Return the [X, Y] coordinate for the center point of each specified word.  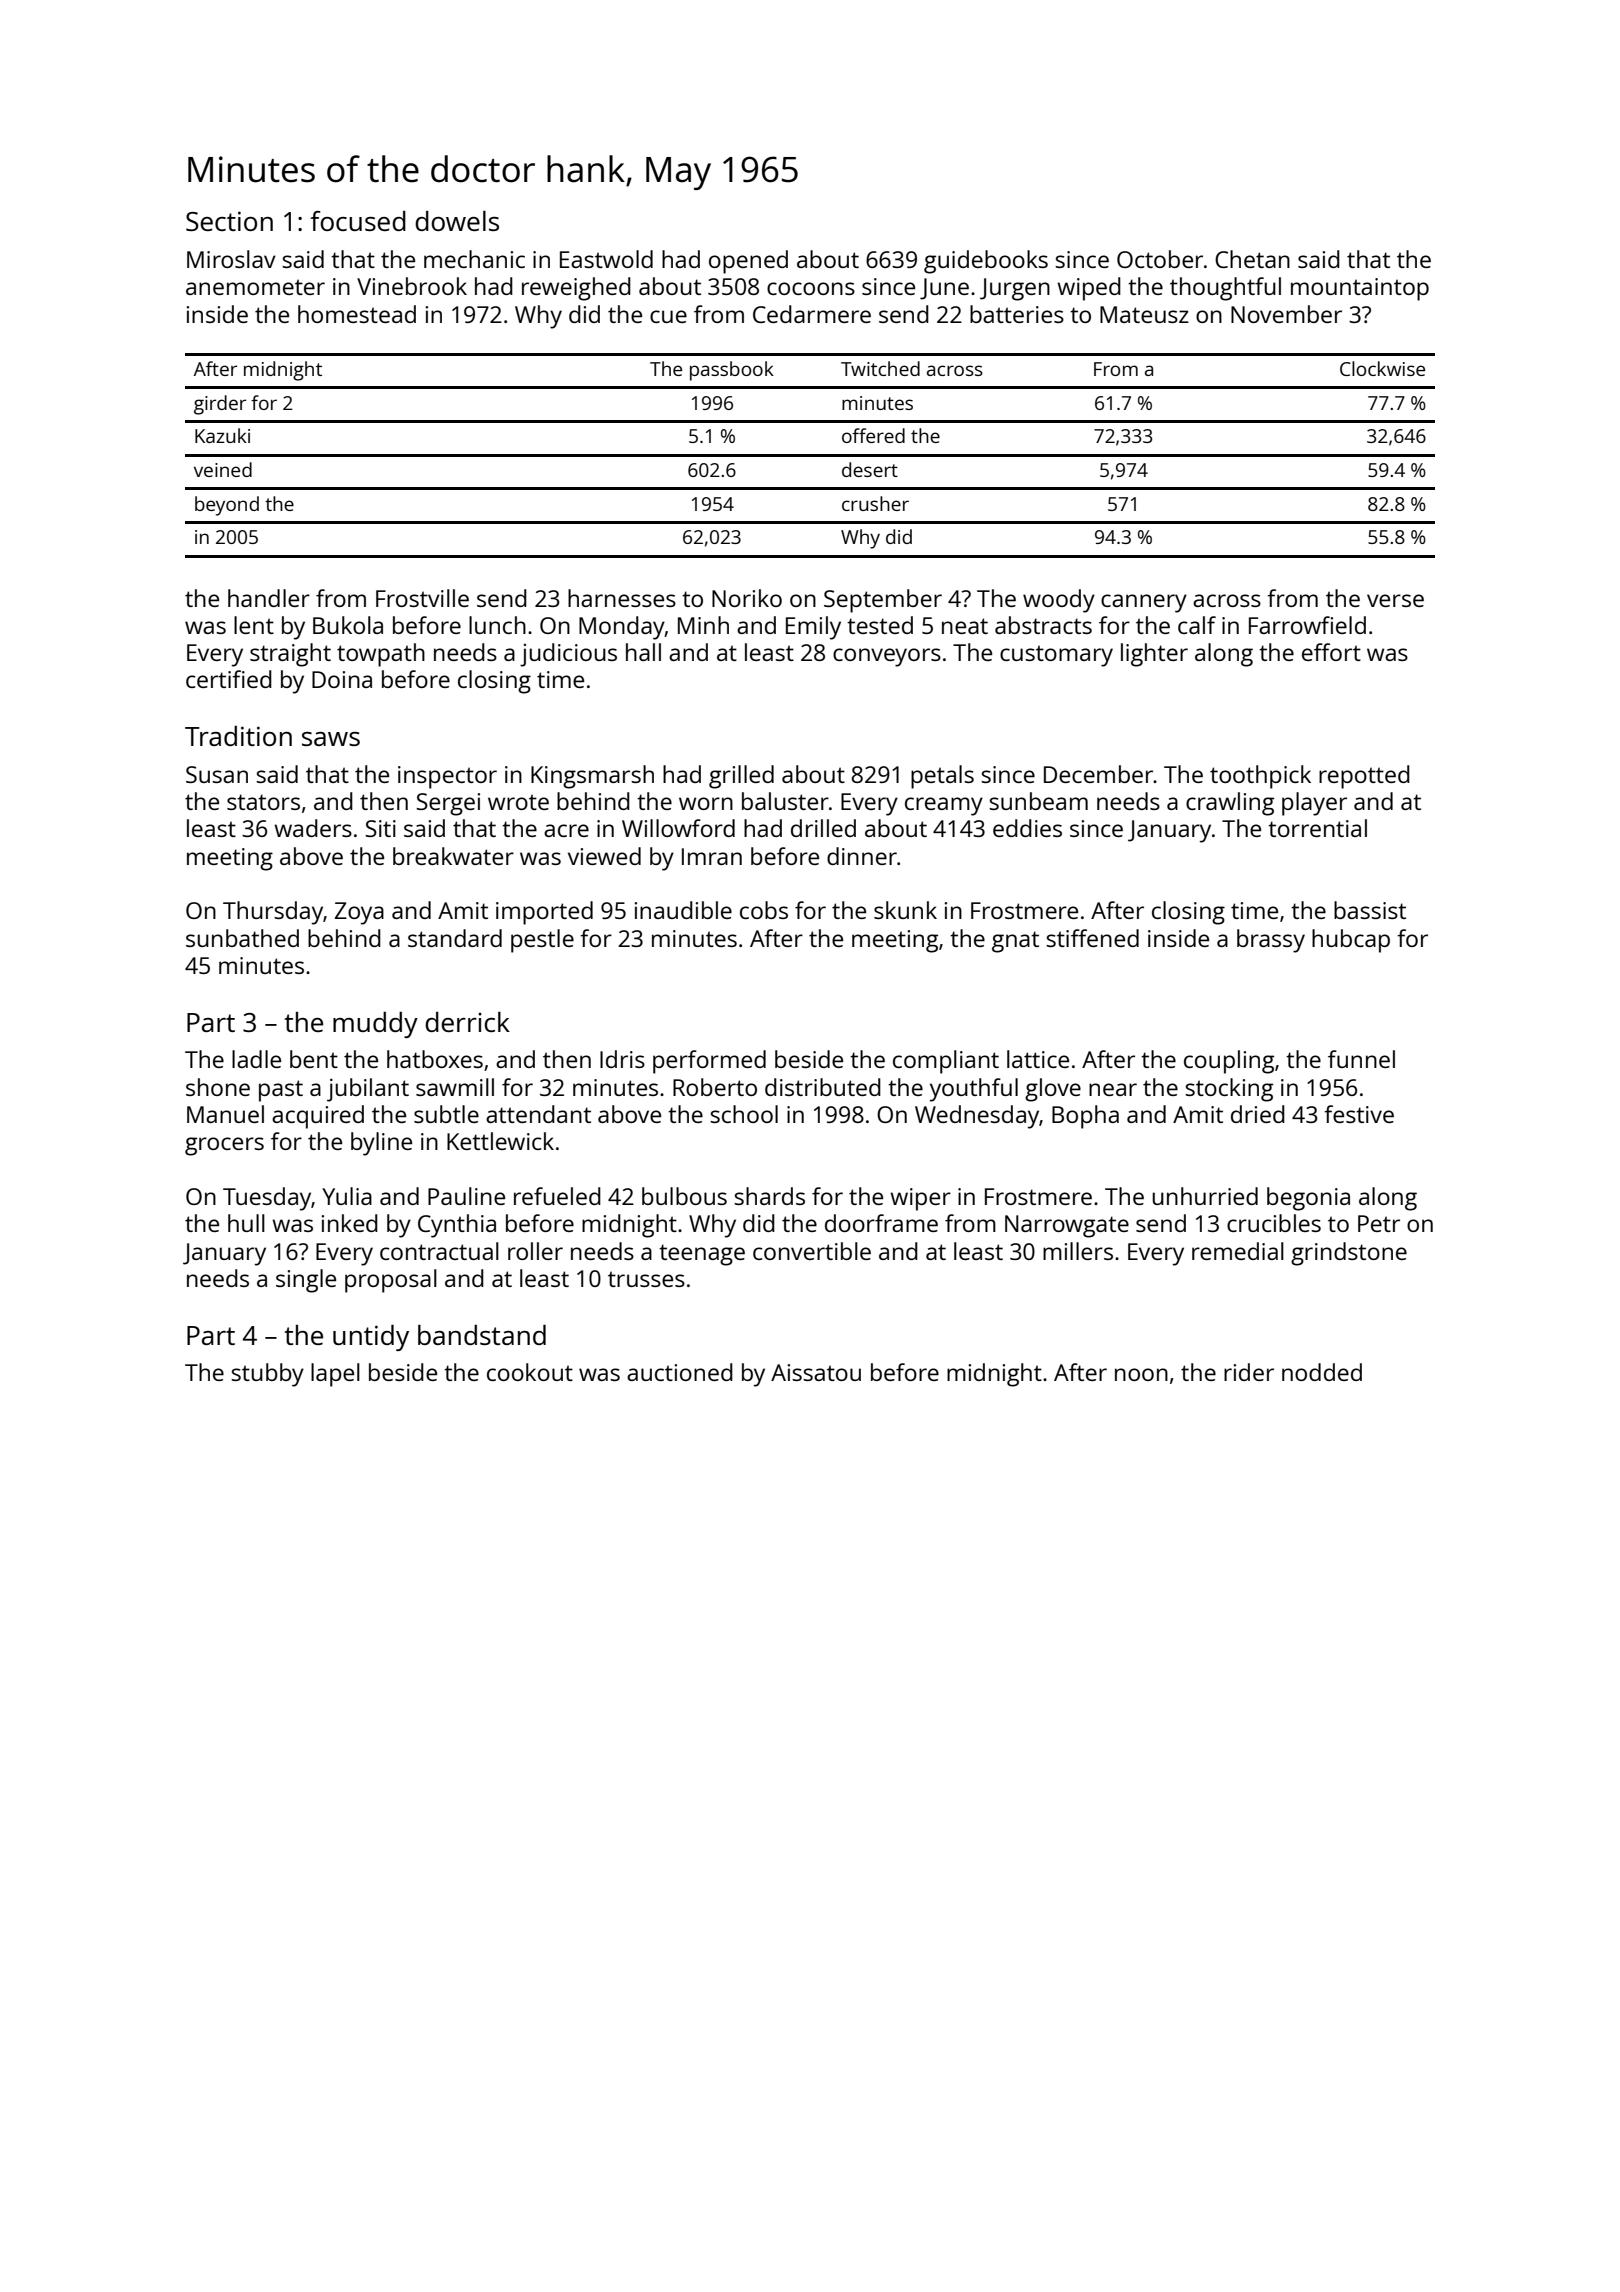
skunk [905, 910]
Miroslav [231, 259]
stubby [267, 1375]
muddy [375, 1025]
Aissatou [816, 1372]
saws [331, 739]
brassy [1271, 941]
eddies [1027, 828]
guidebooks [986, 262]
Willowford [678, 828]
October [1160, 259]
